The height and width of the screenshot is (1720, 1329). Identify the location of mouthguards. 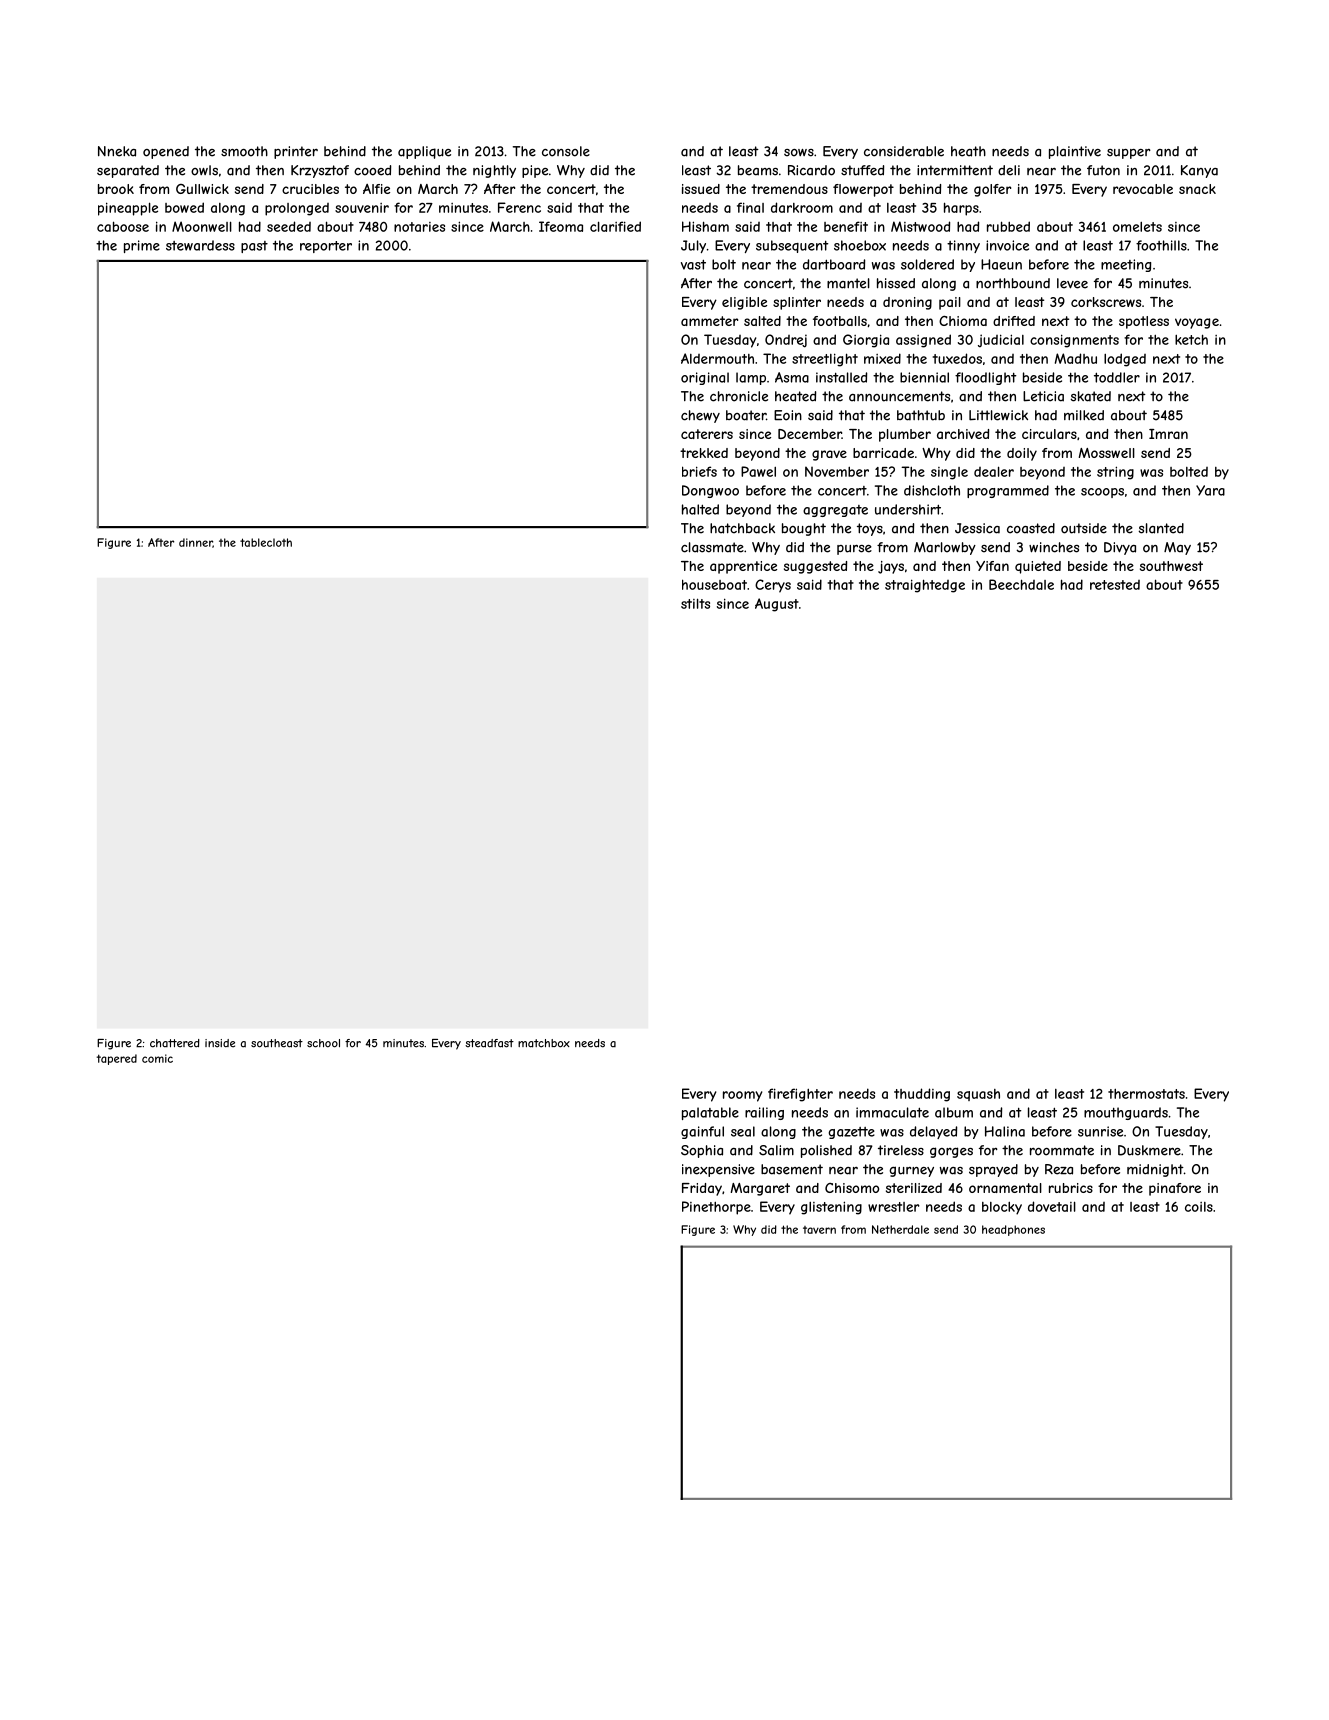
(1126, 1113).
